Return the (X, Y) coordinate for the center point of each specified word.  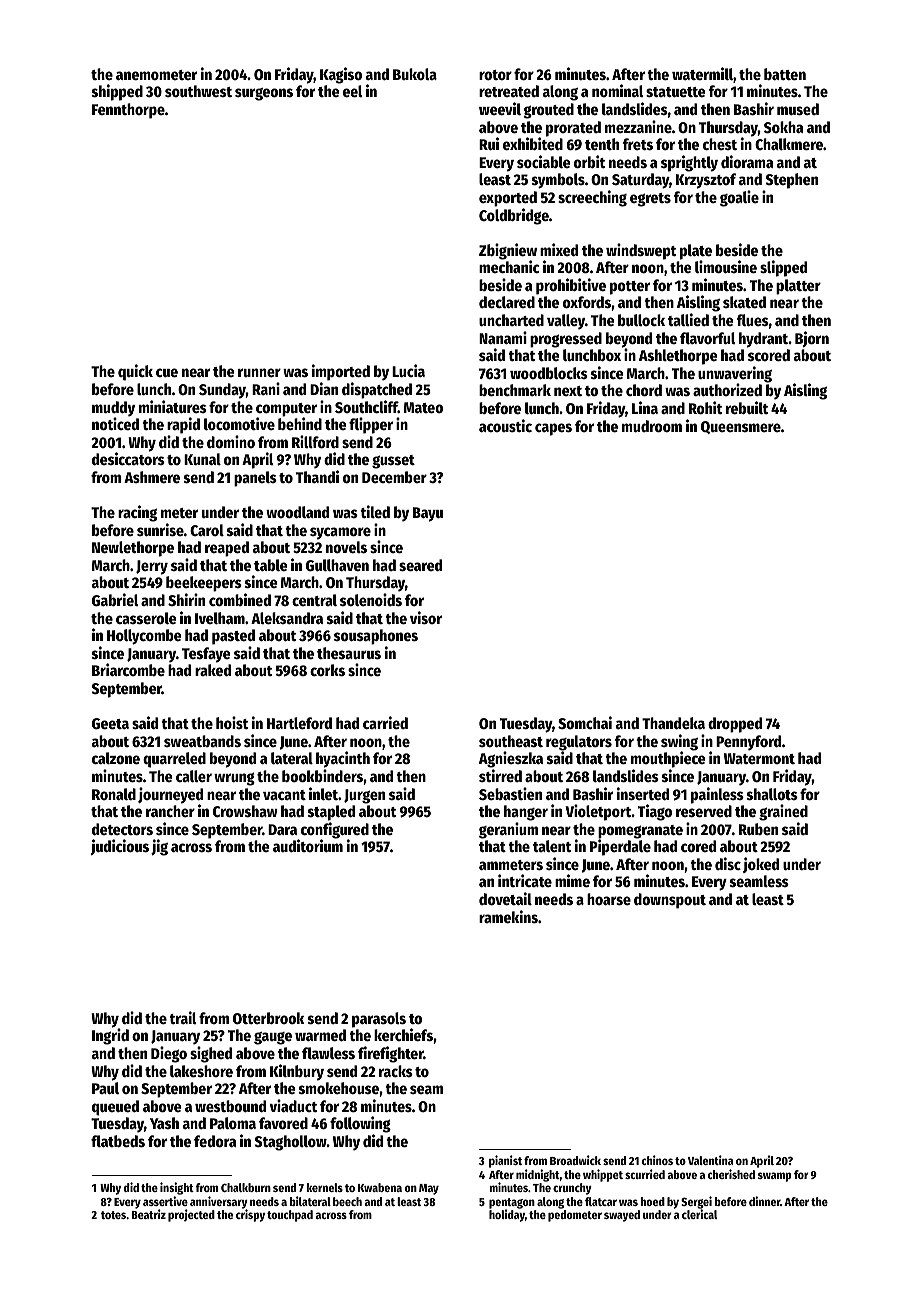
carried (385, 722)
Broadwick (575, 1160)
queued (115, 1108)
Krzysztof (706, 181)
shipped (117, 92)
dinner (764, 1201)
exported (508, 199)
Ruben (758, 829)
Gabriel (115, 599)
